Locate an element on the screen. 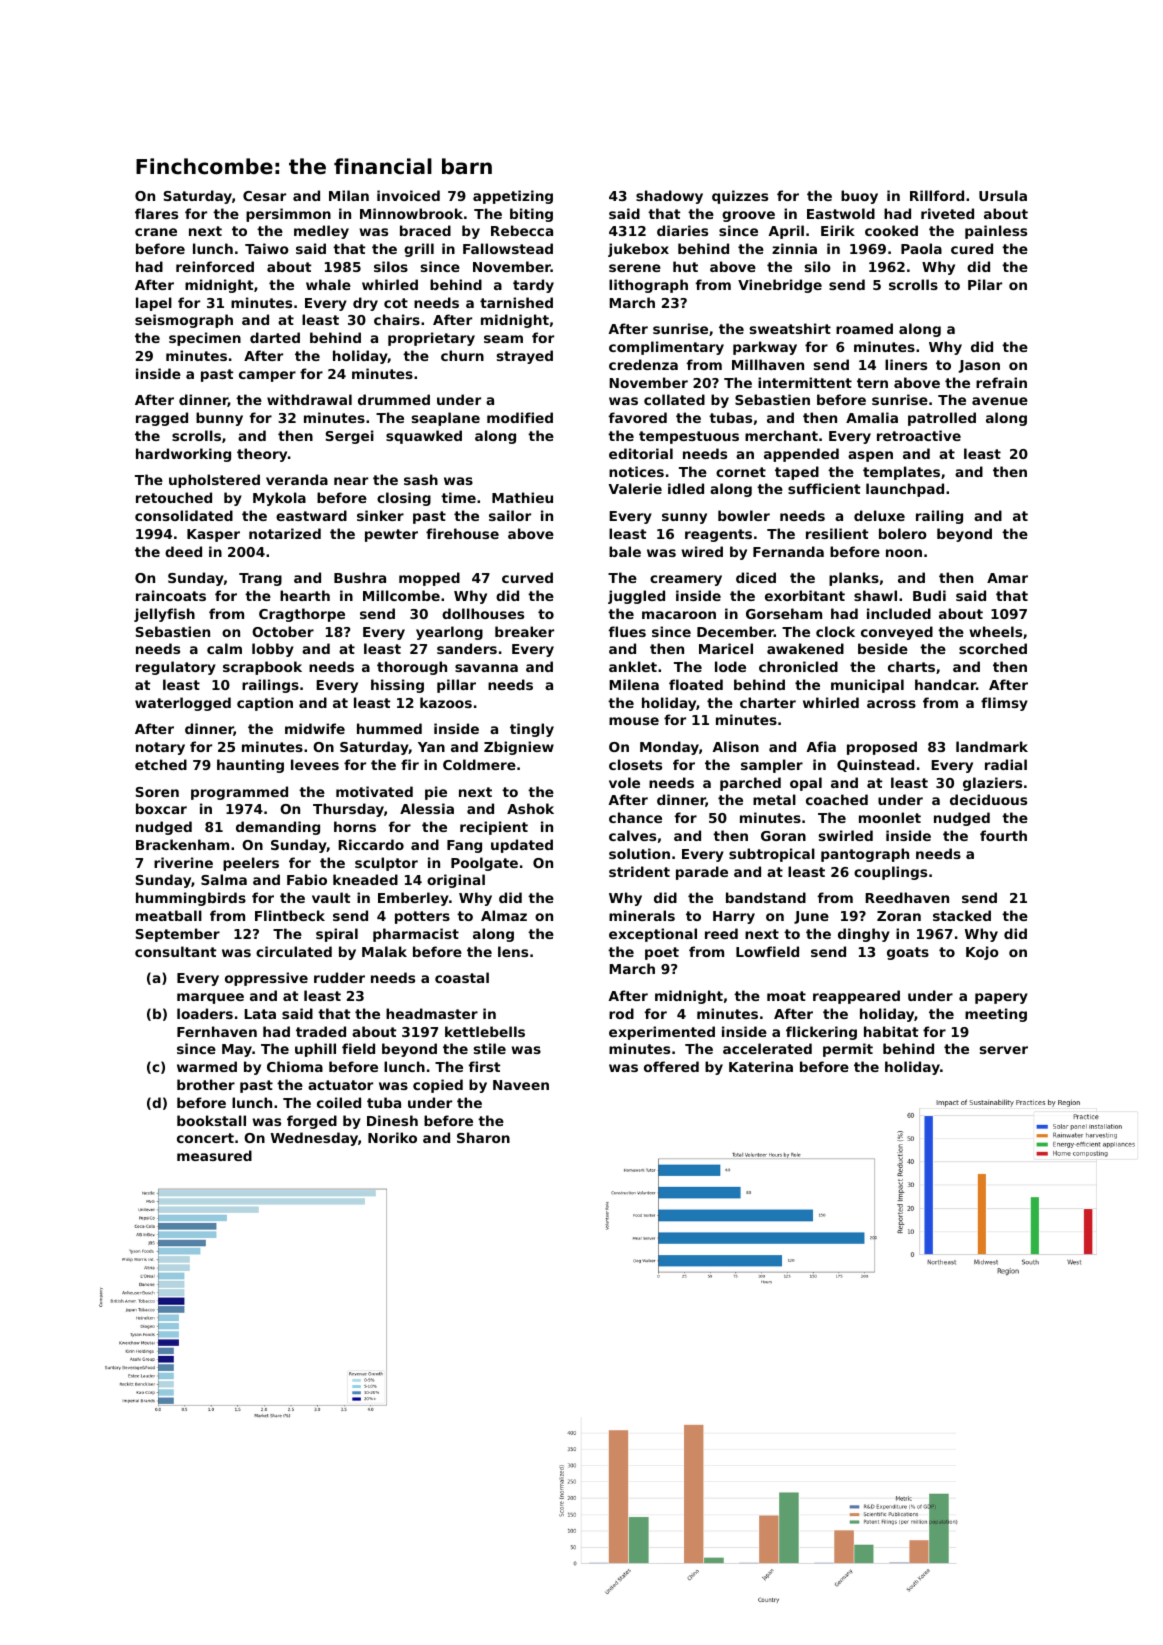 The image size is (1163, 1645). Sharon is located at coordinates (483, 1137).
